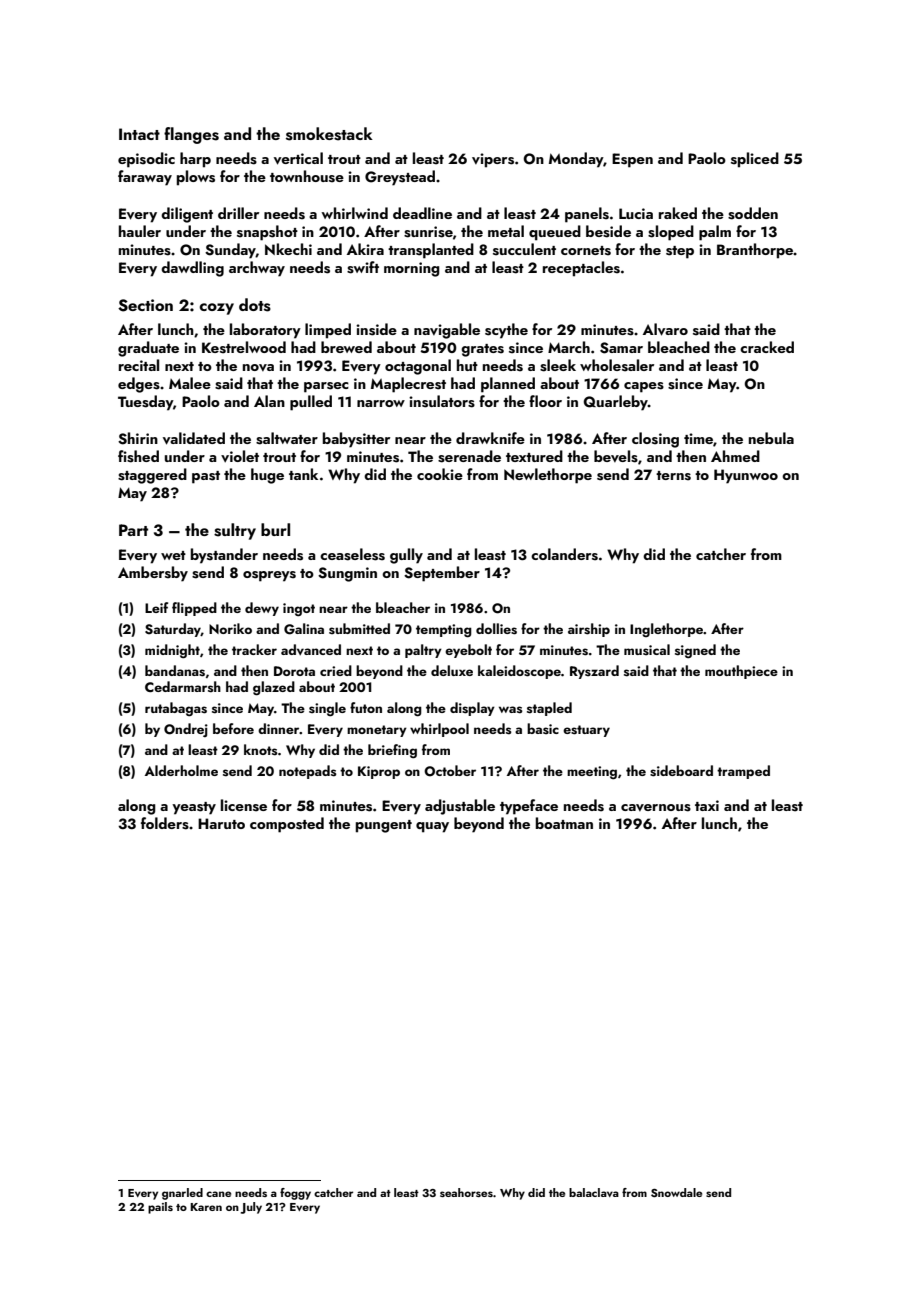 The image size is (924, 1308). I want to click on huge, so click(267, 476).
